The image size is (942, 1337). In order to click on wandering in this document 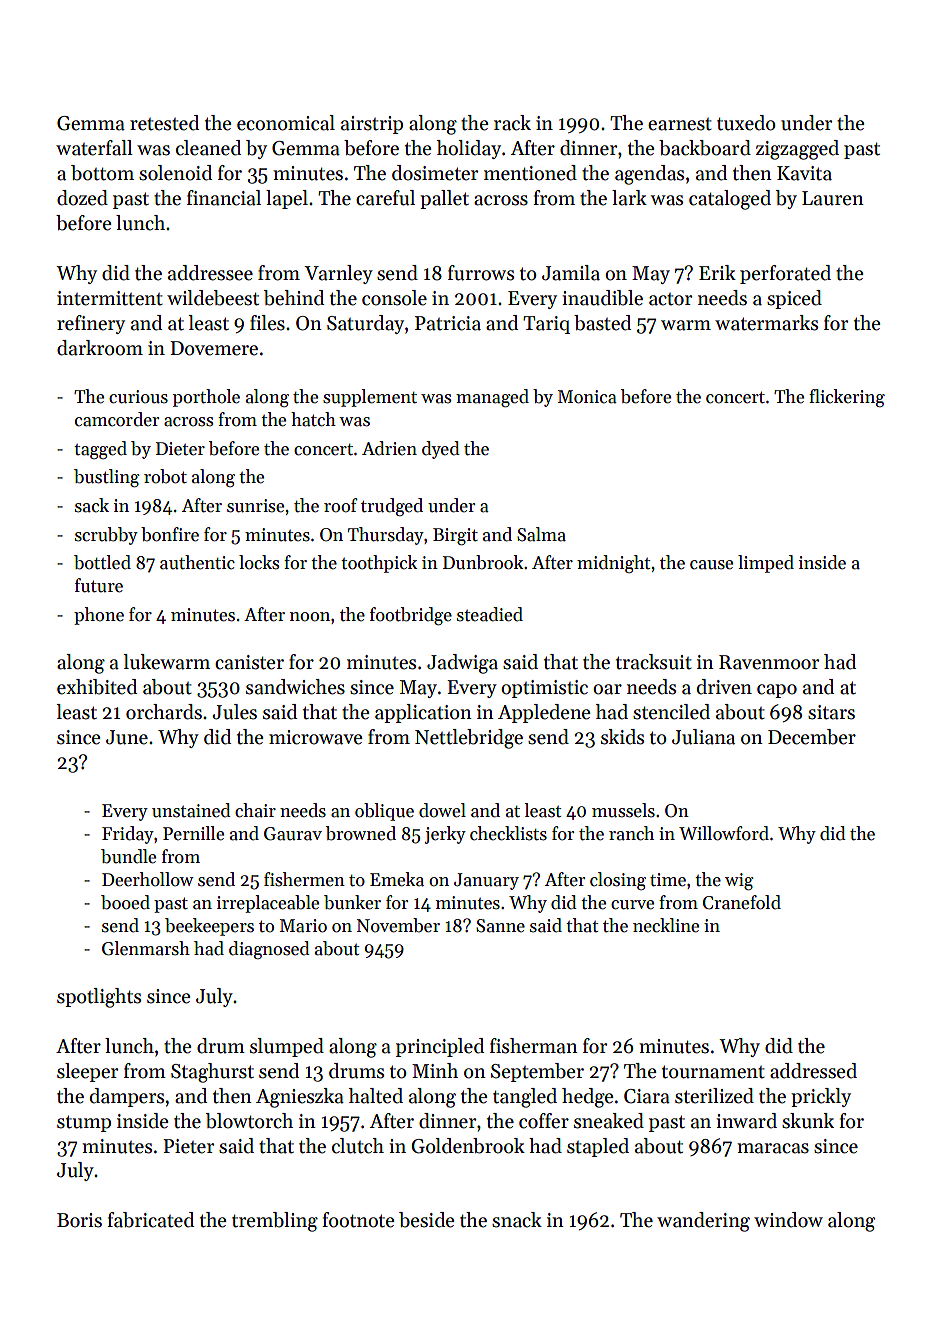, I will do `click(703, 1222)`.
